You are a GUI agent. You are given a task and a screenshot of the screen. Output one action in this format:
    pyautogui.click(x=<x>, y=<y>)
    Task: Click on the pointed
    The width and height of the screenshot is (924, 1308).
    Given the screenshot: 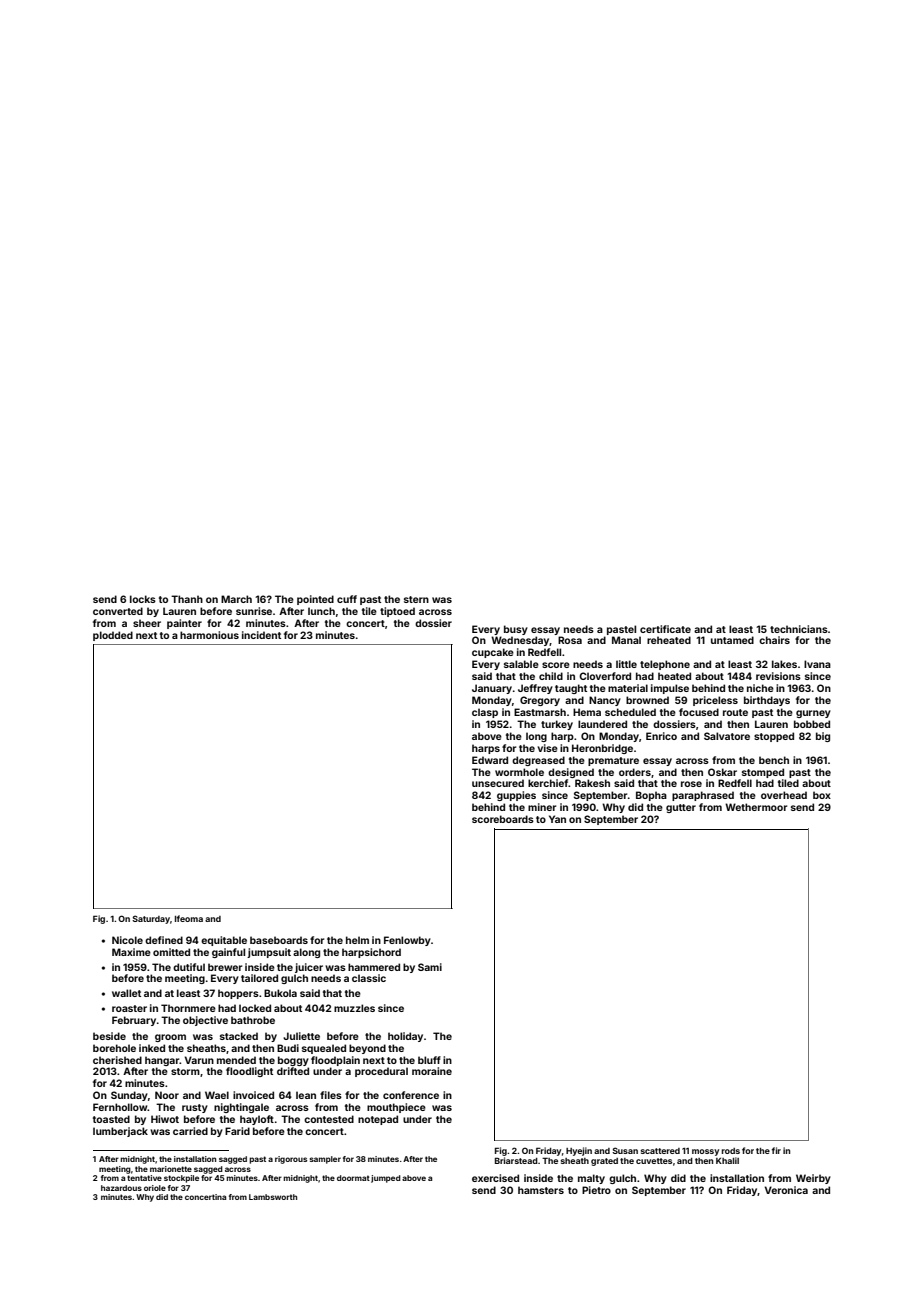 What is the action you would take?
    pyautogui.click(x=315, y=600)
